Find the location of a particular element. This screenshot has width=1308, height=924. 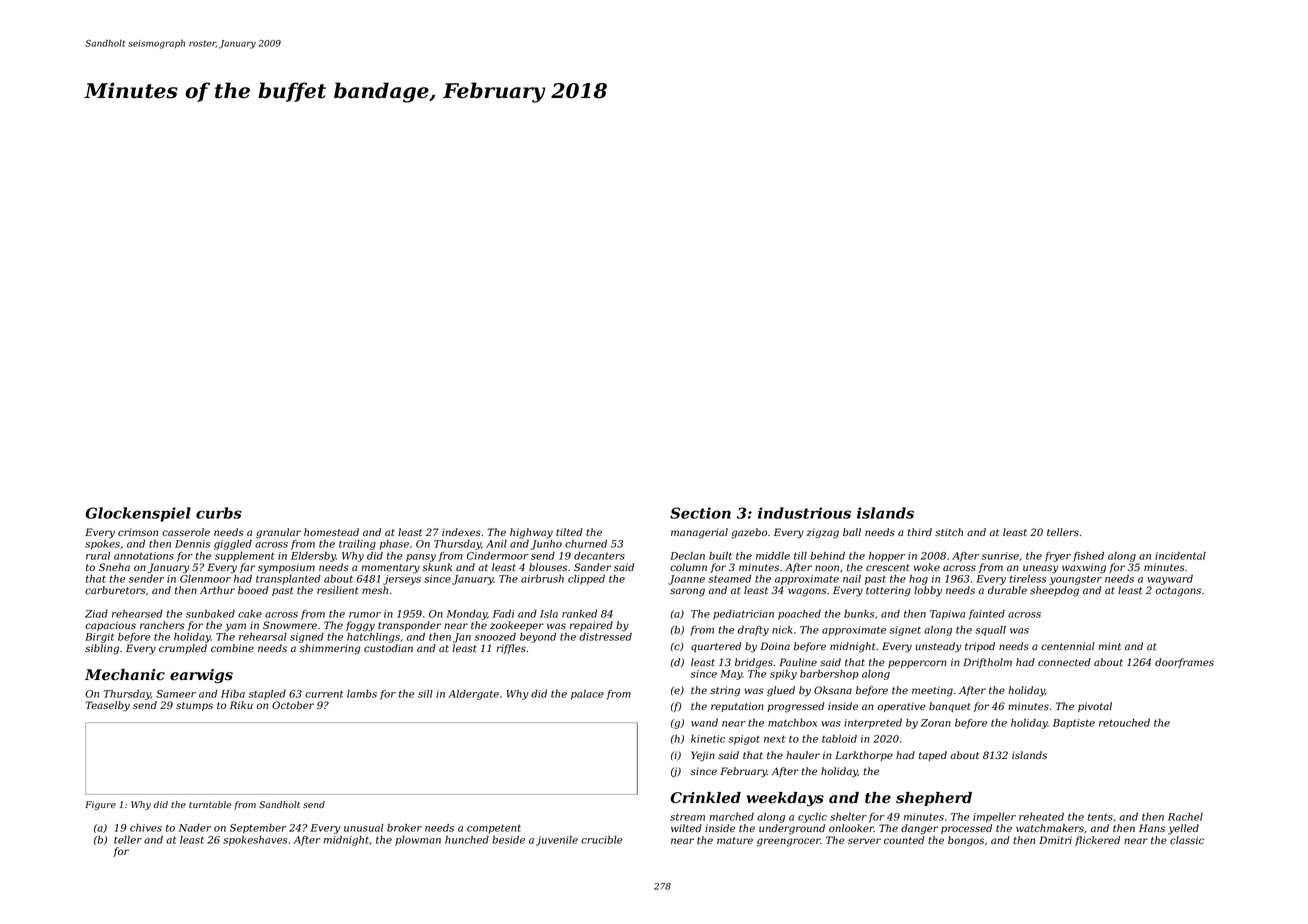

sheepdog is located at coordinates (1054, 591).
